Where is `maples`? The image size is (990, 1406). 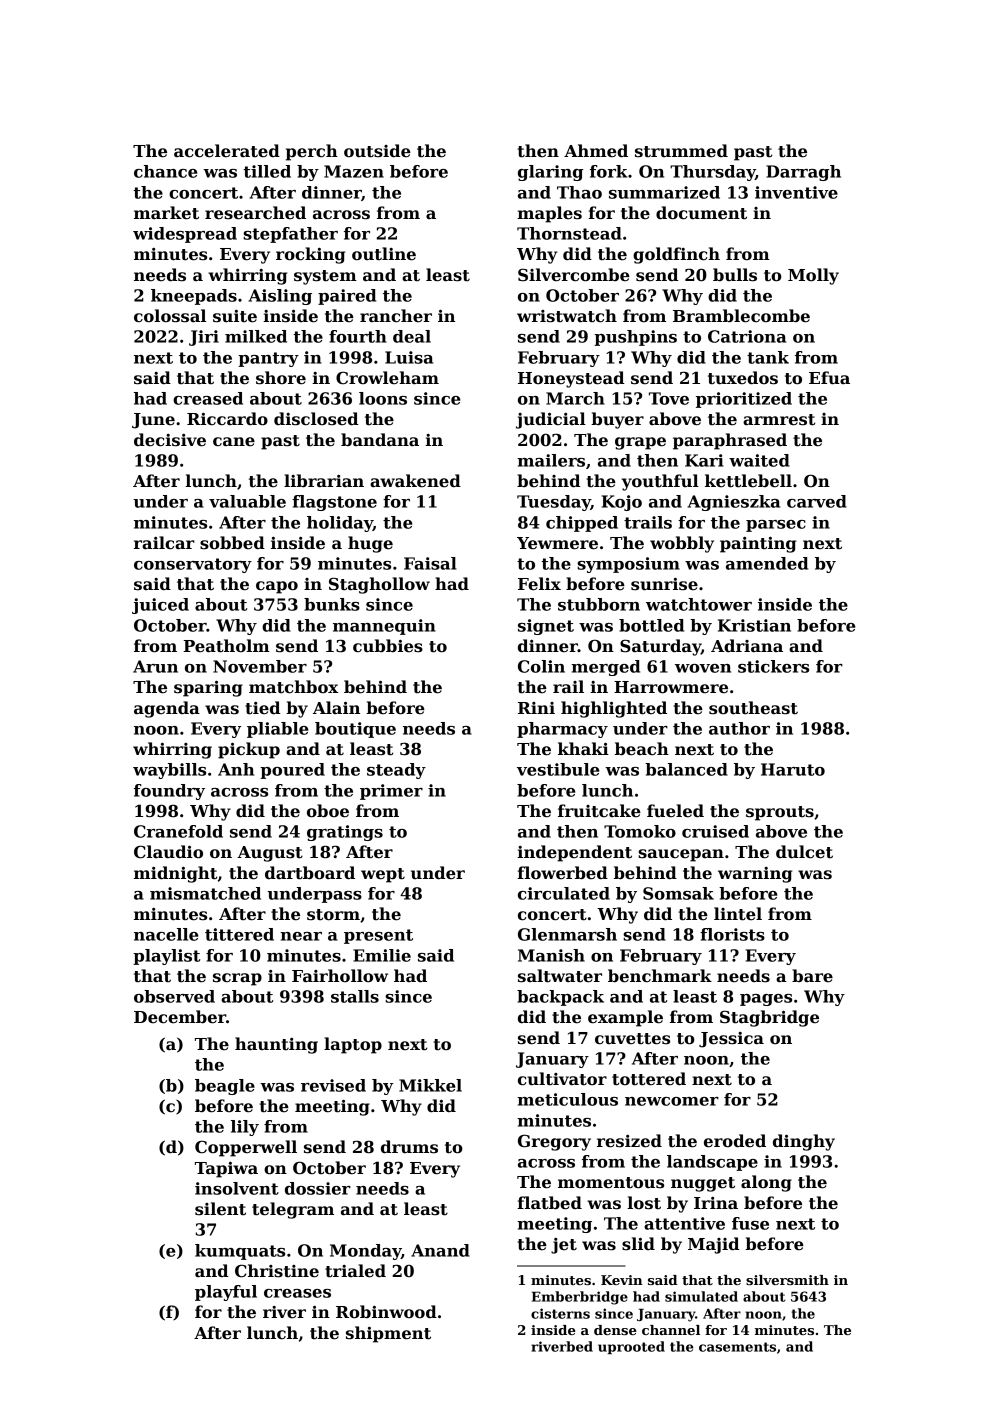
maples is located at coordinates (549, 214).
